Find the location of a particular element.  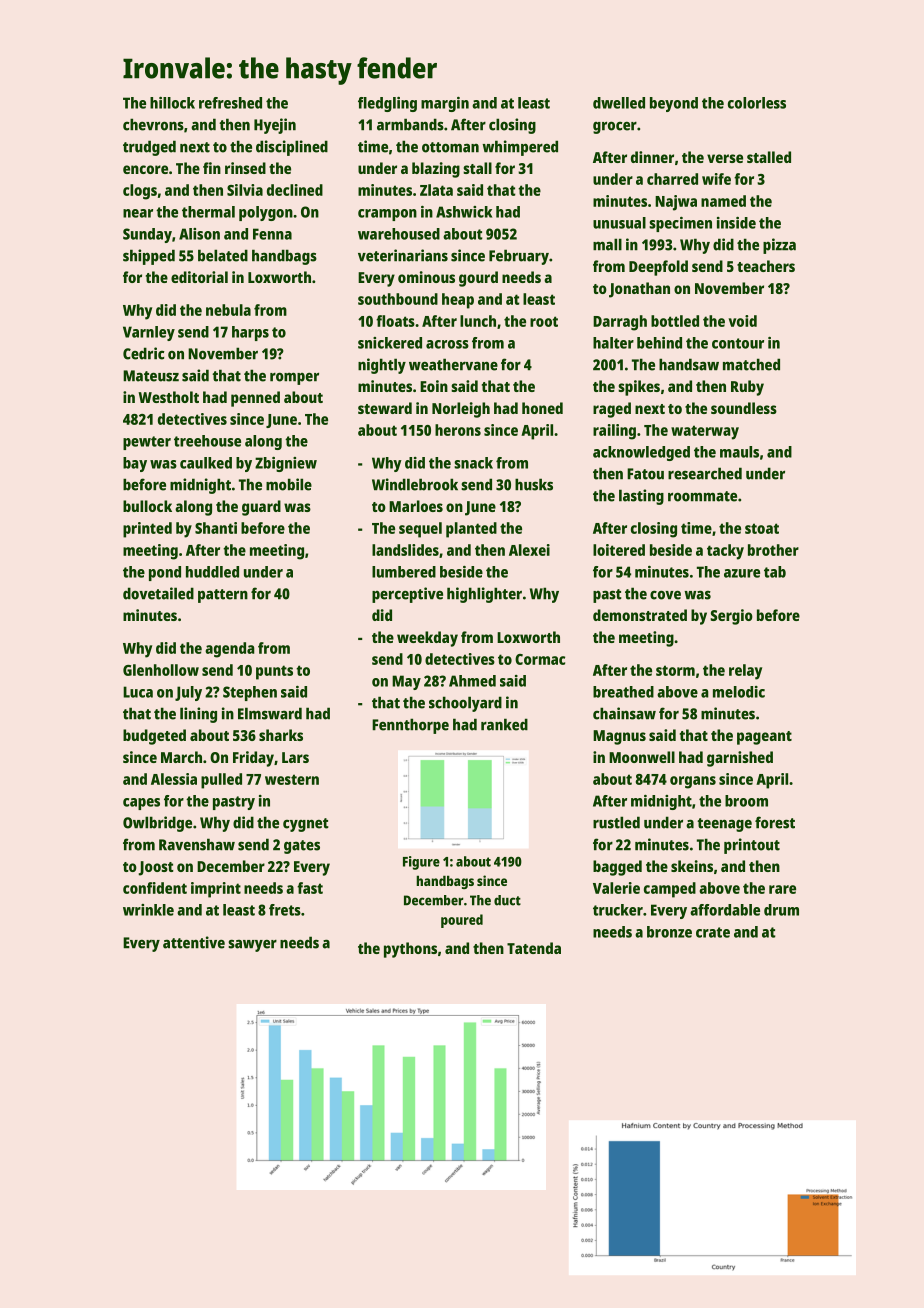

weathervane is located at coordinates (453, 364).
